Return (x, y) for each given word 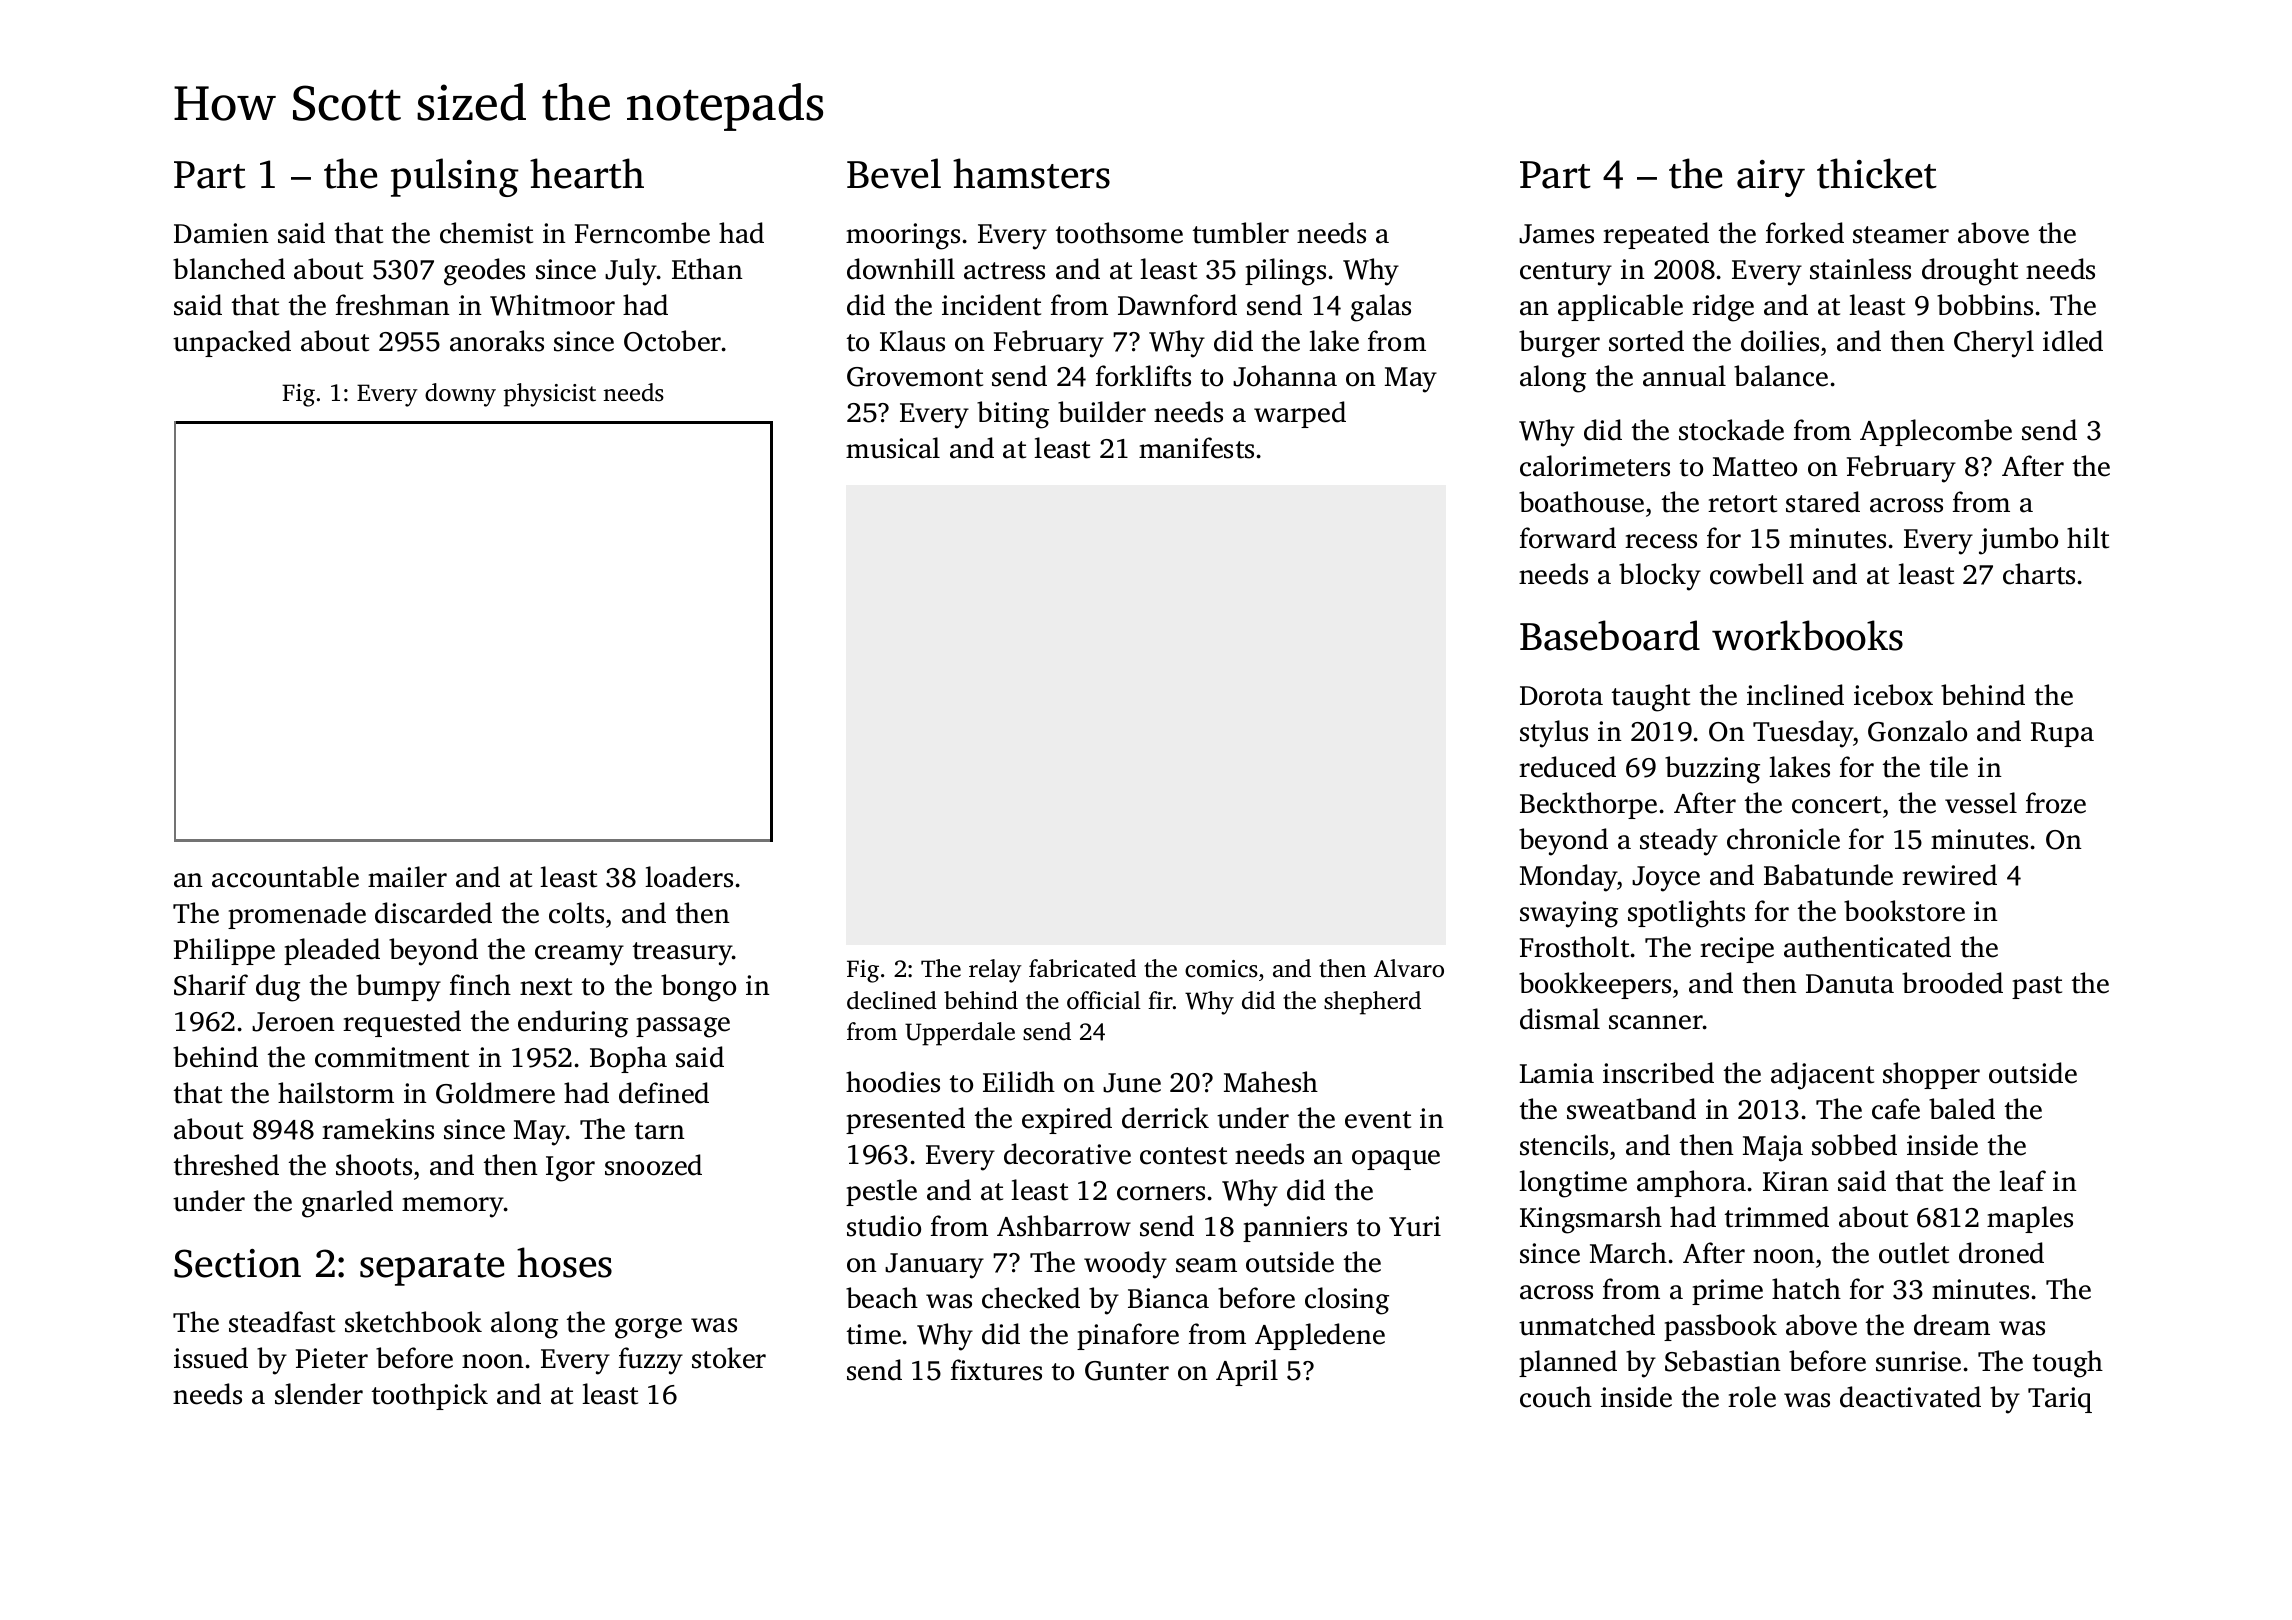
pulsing (455, 177)
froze (2056, 803)
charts (2039, 574)
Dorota (1561, 696)
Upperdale (960, 1034)
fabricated (1082, 968)
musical (893, 448)
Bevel (894, 173)
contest (1183, 1156)
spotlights (1686, 914)
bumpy (398, 988)
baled (1962, 1109)
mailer (407, 877)
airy (1771, 178)
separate (432, 1269)
